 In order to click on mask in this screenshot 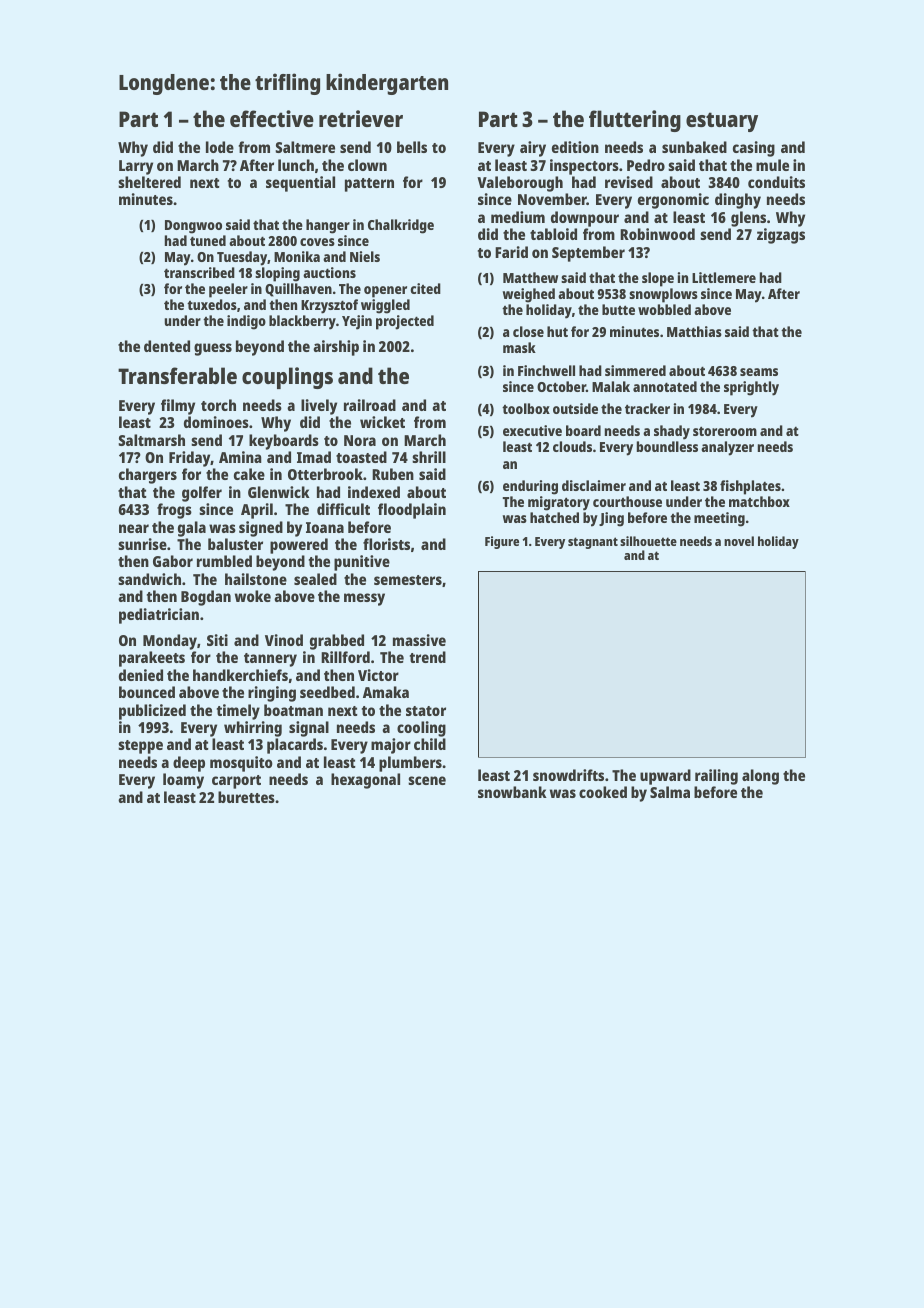, I will do `click(519, 347)`.
